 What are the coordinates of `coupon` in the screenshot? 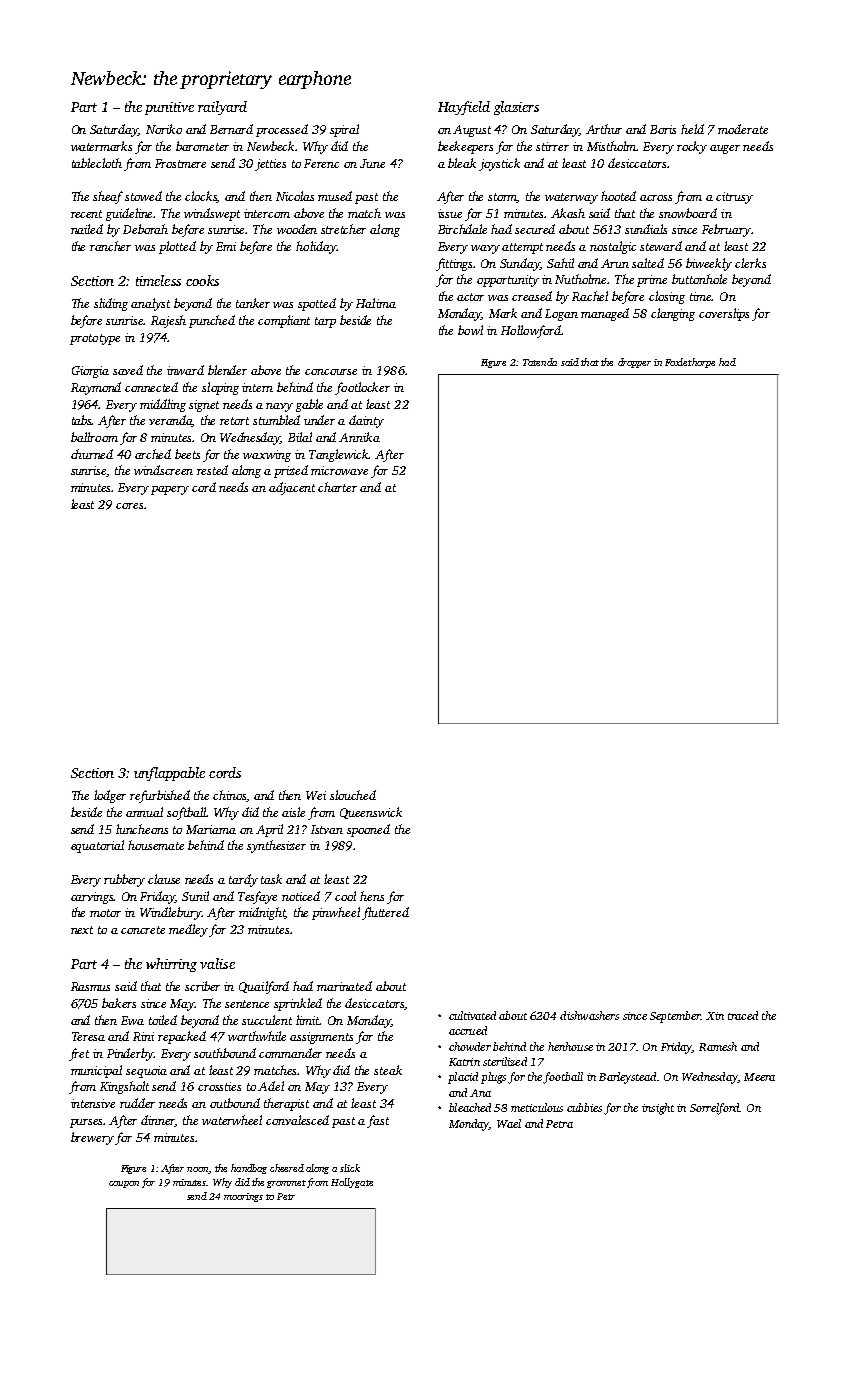 It's located at (124, 1184).
